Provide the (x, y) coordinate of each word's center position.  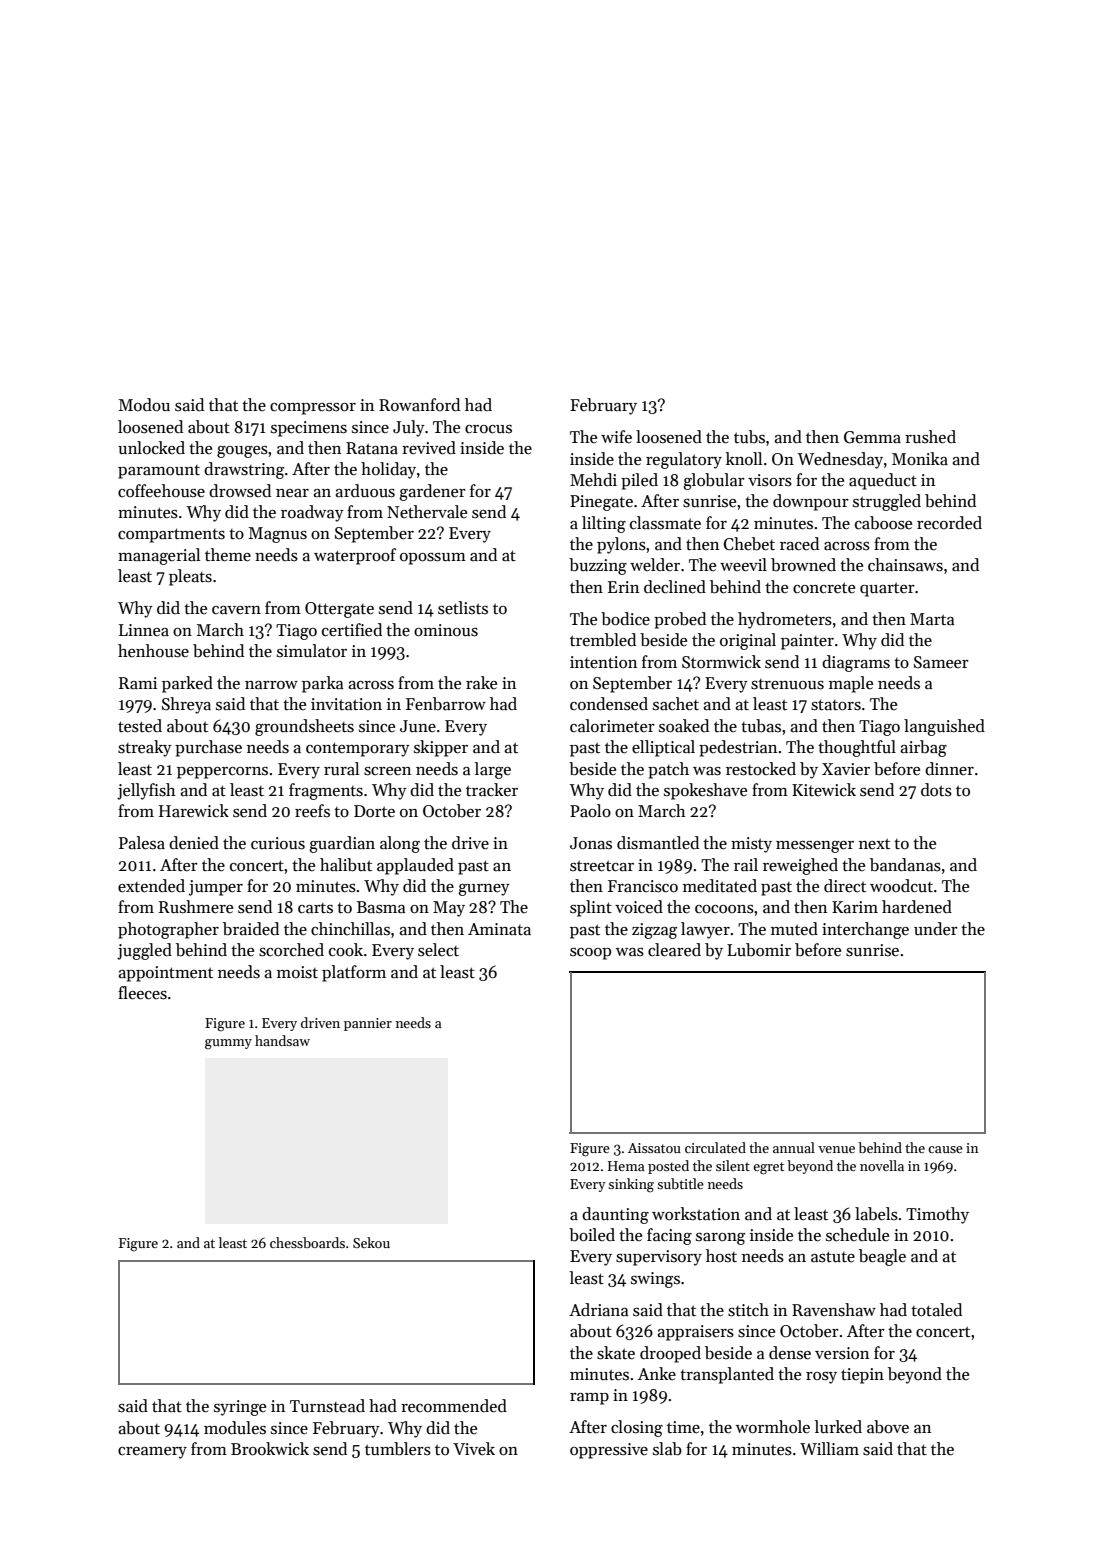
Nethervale (427, 512)
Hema (626, 1166)
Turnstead (327, 1406)
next (874, 844)
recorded (949, 523)
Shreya (186, 705)
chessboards (307, 1242)
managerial (159, 556)
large (493, 770)
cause (945, 1149)
